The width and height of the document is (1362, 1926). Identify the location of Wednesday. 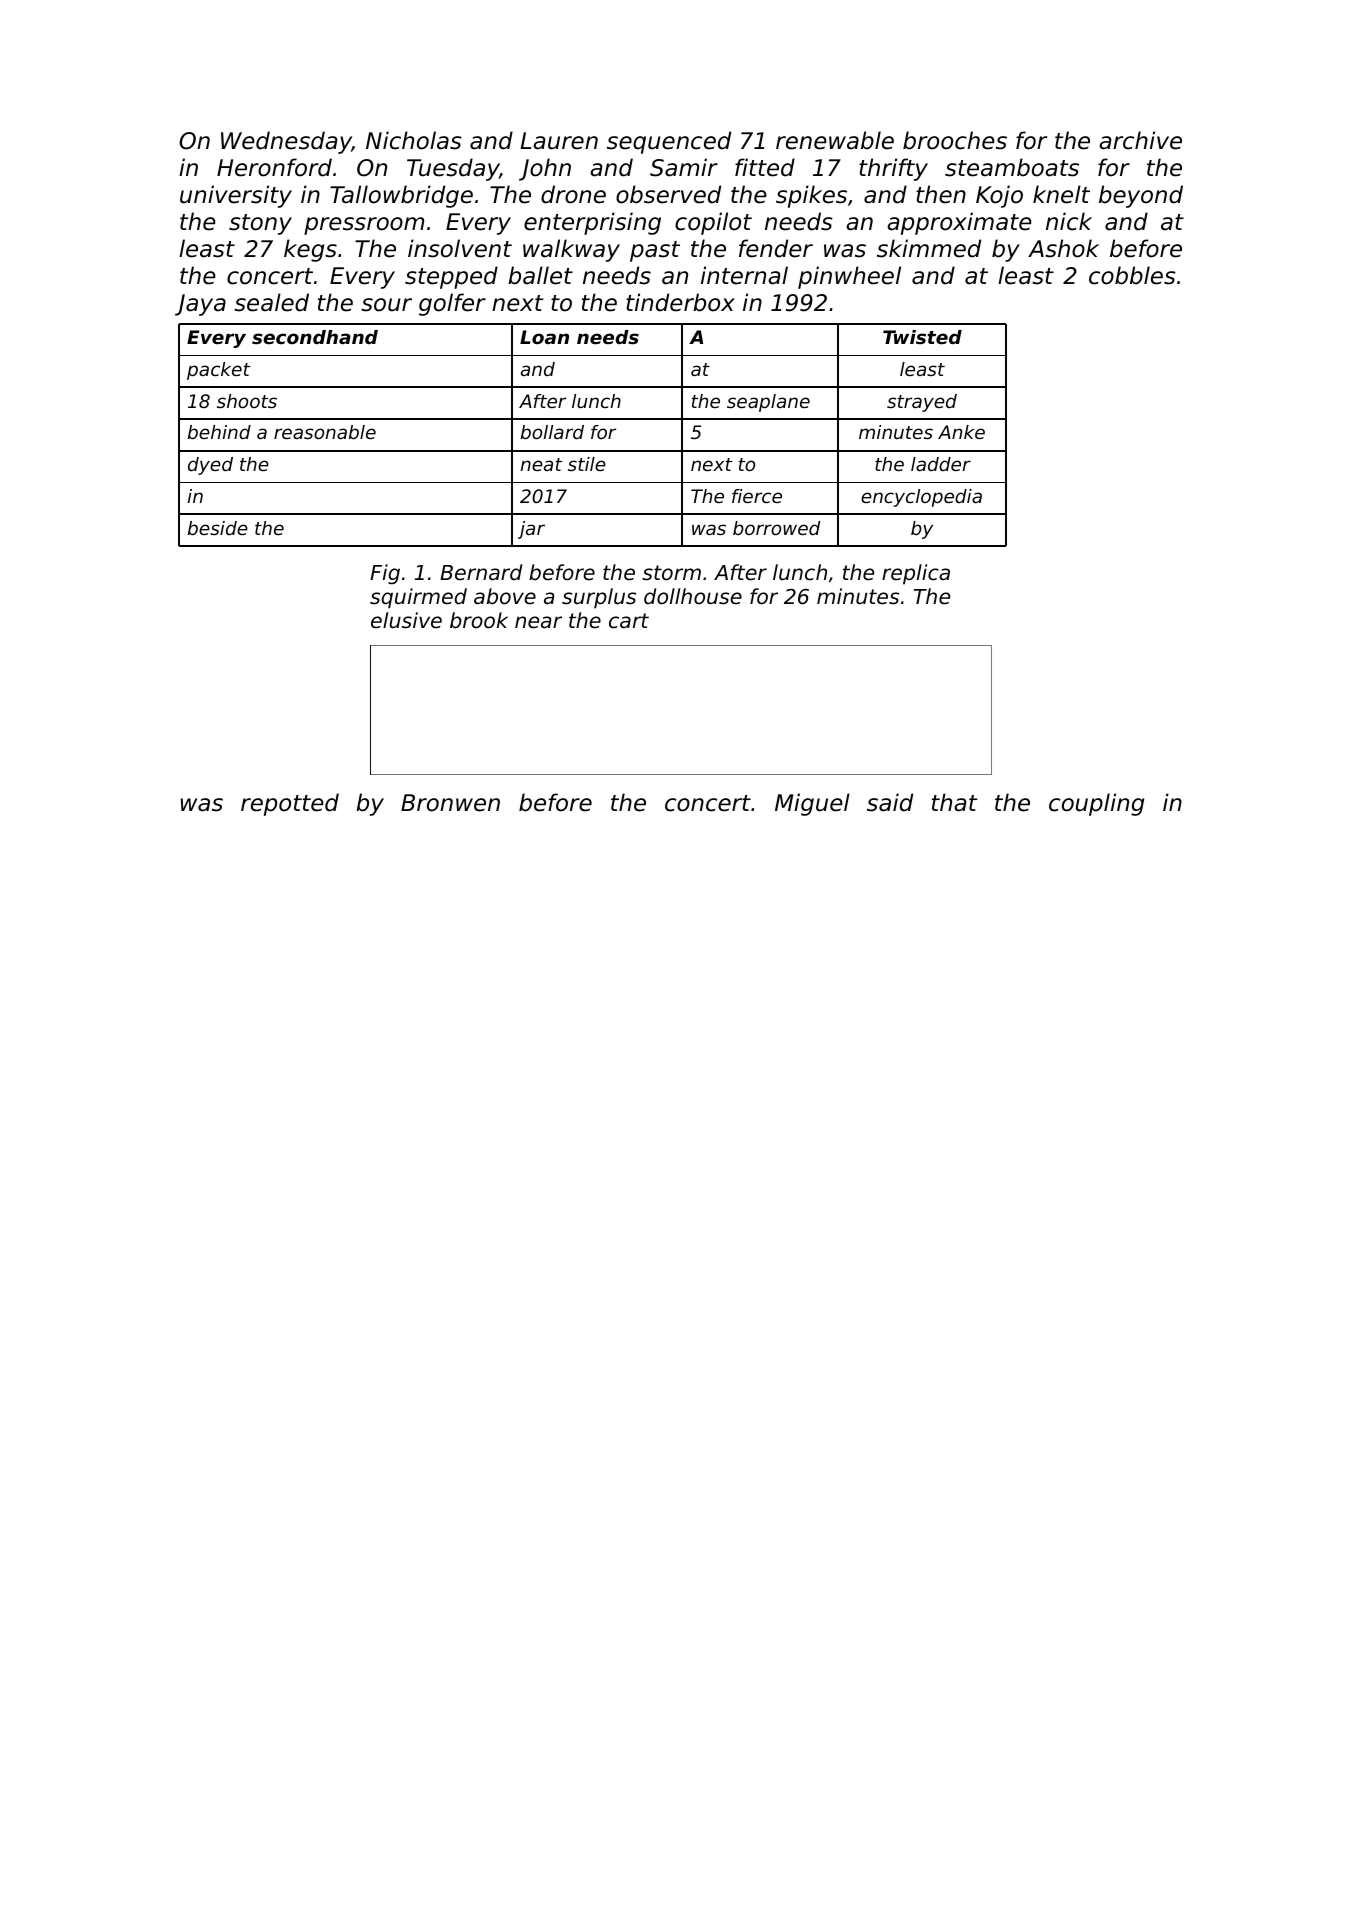
(286, 142).
